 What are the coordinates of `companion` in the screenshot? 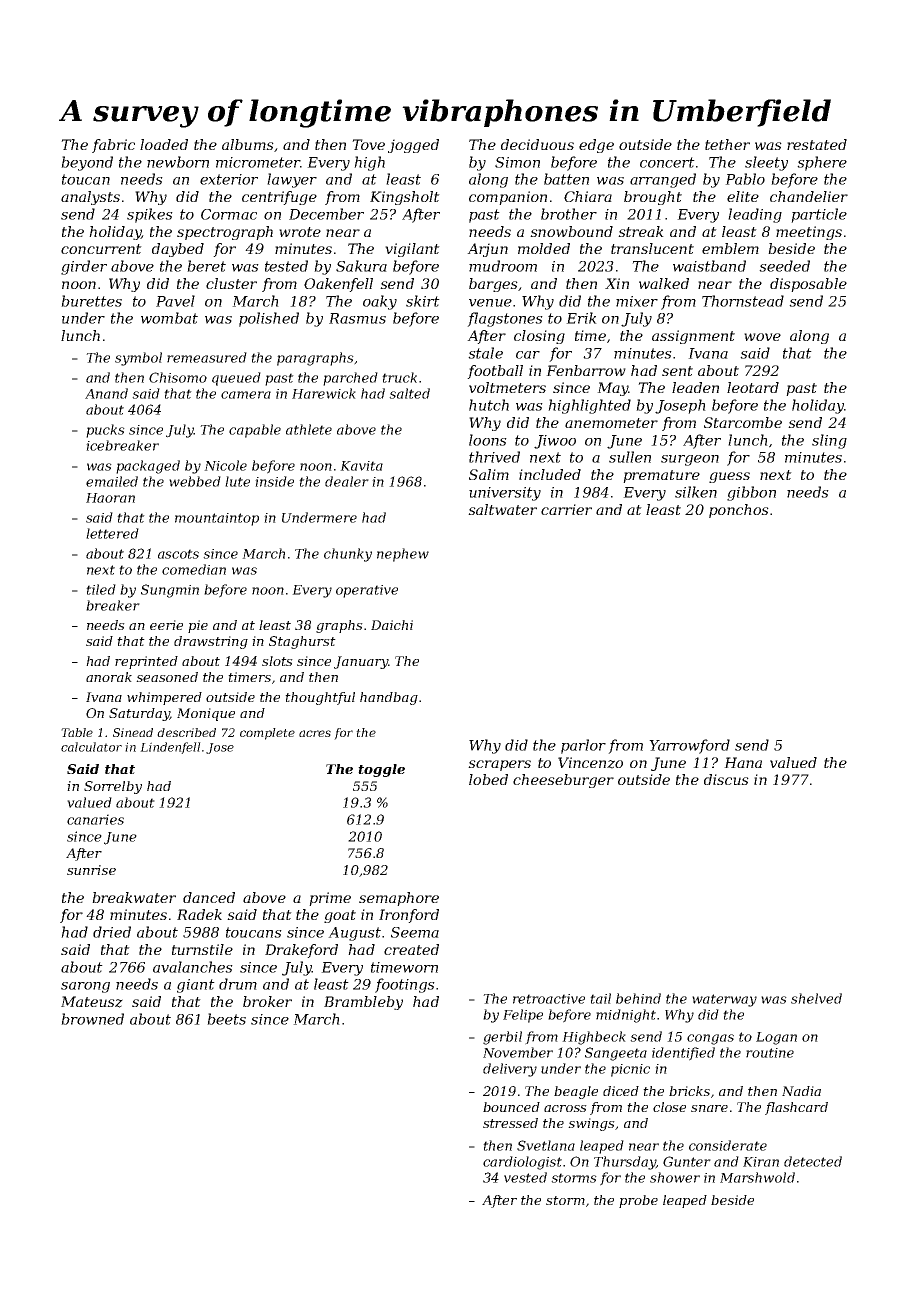 It's located at (508, 198).
